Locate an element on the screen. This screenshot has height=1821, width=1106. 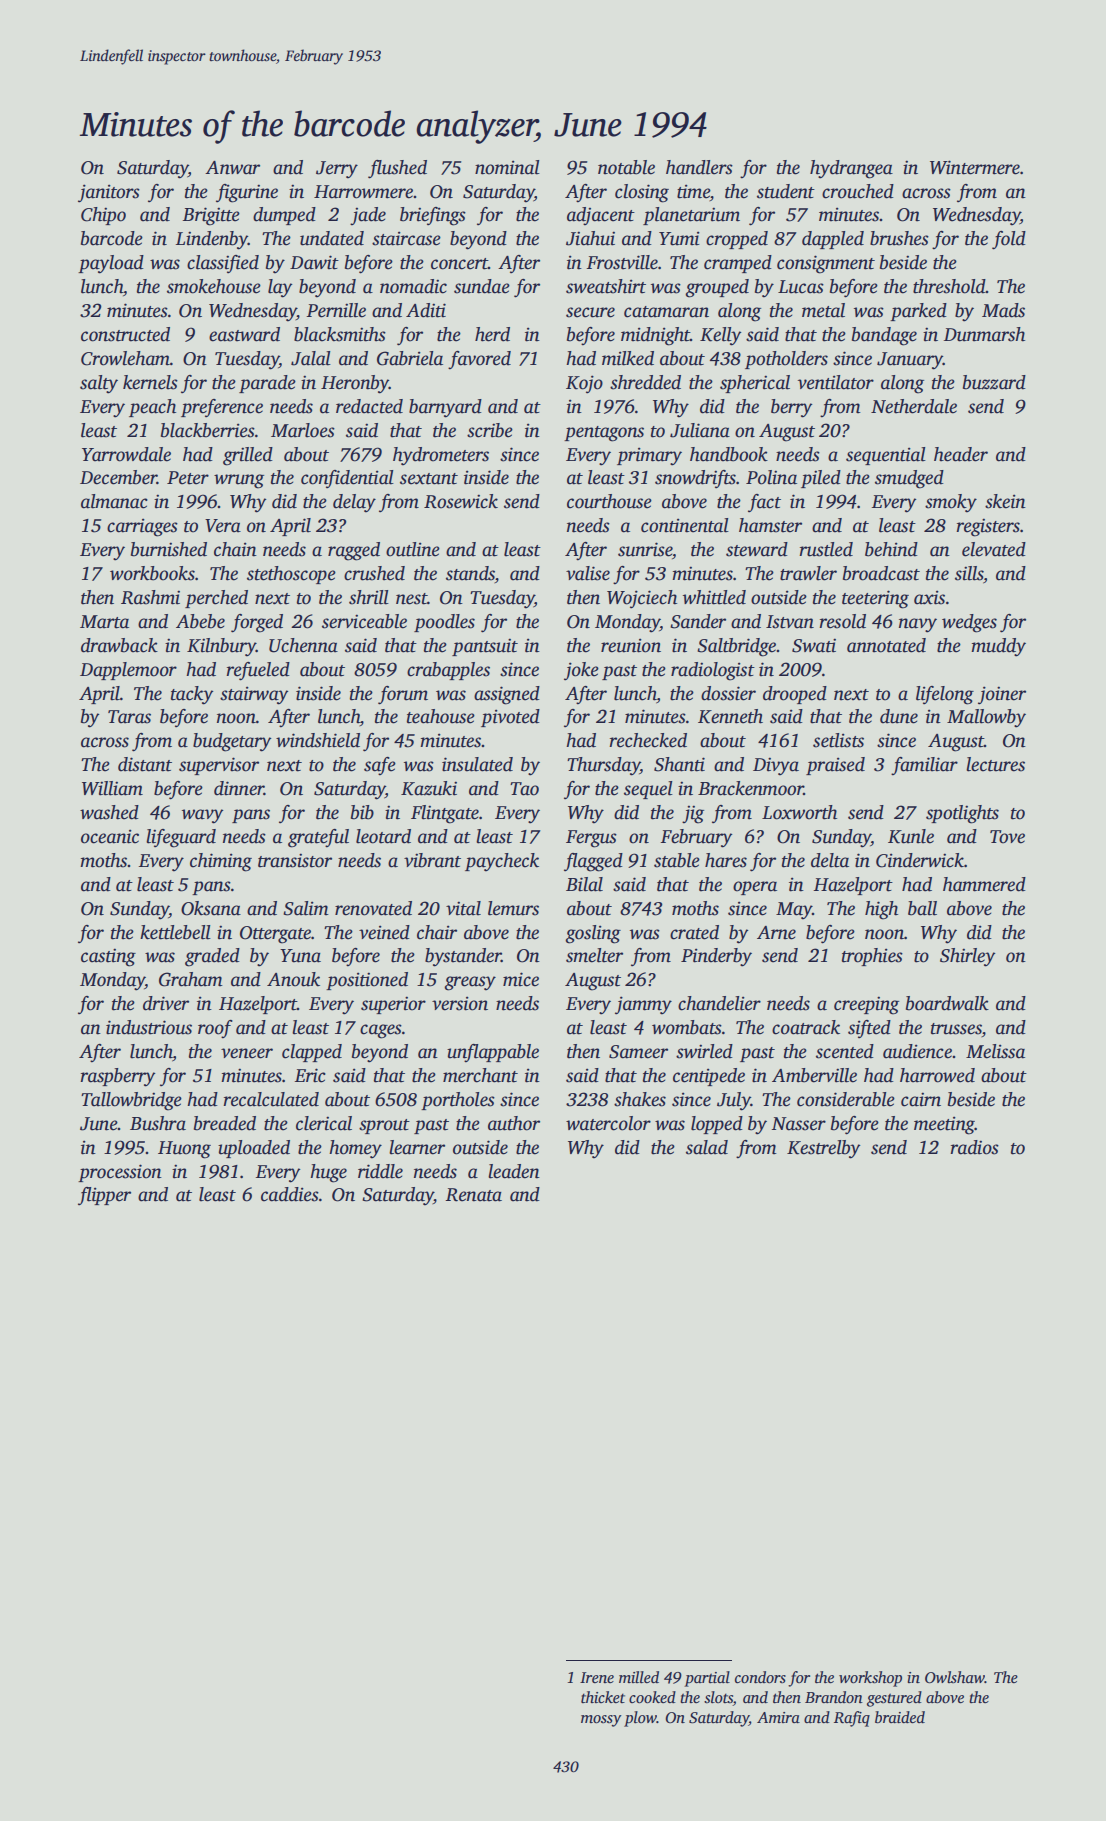
flipper is located at coordinates (104, 1196).
